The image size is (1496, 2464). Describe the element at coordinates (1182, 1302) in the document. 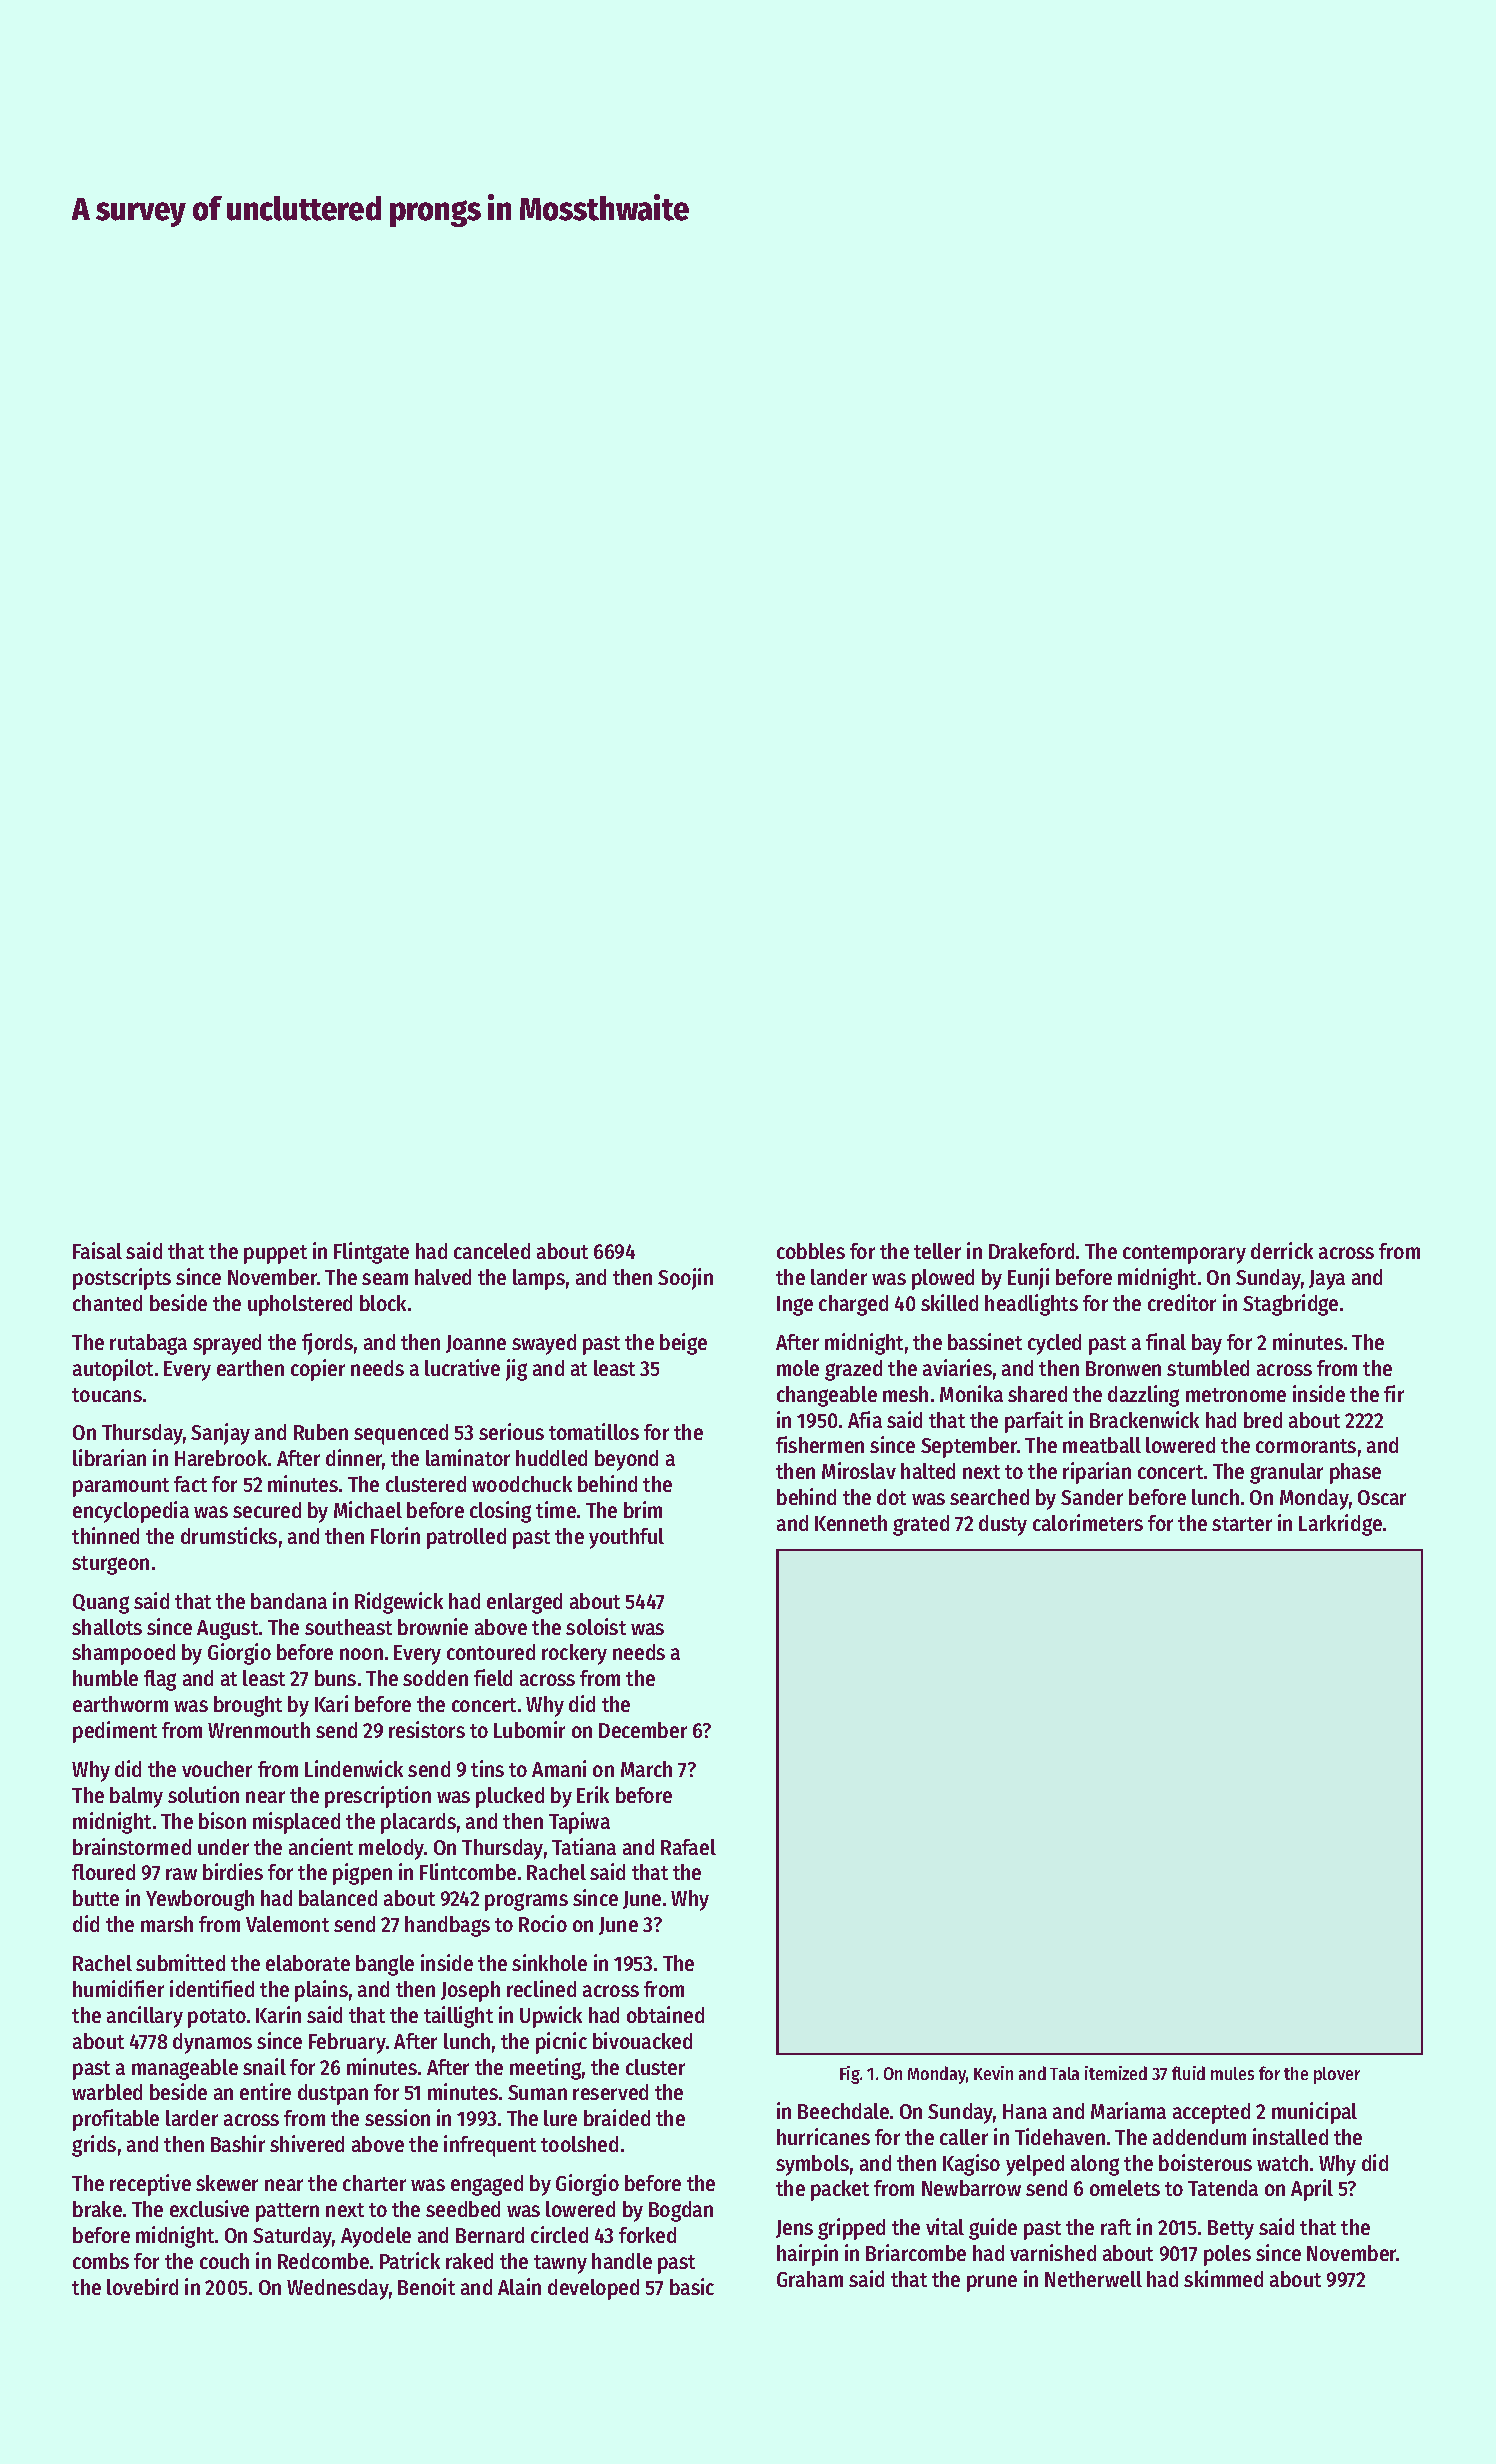

I see `creditor` at that location.
